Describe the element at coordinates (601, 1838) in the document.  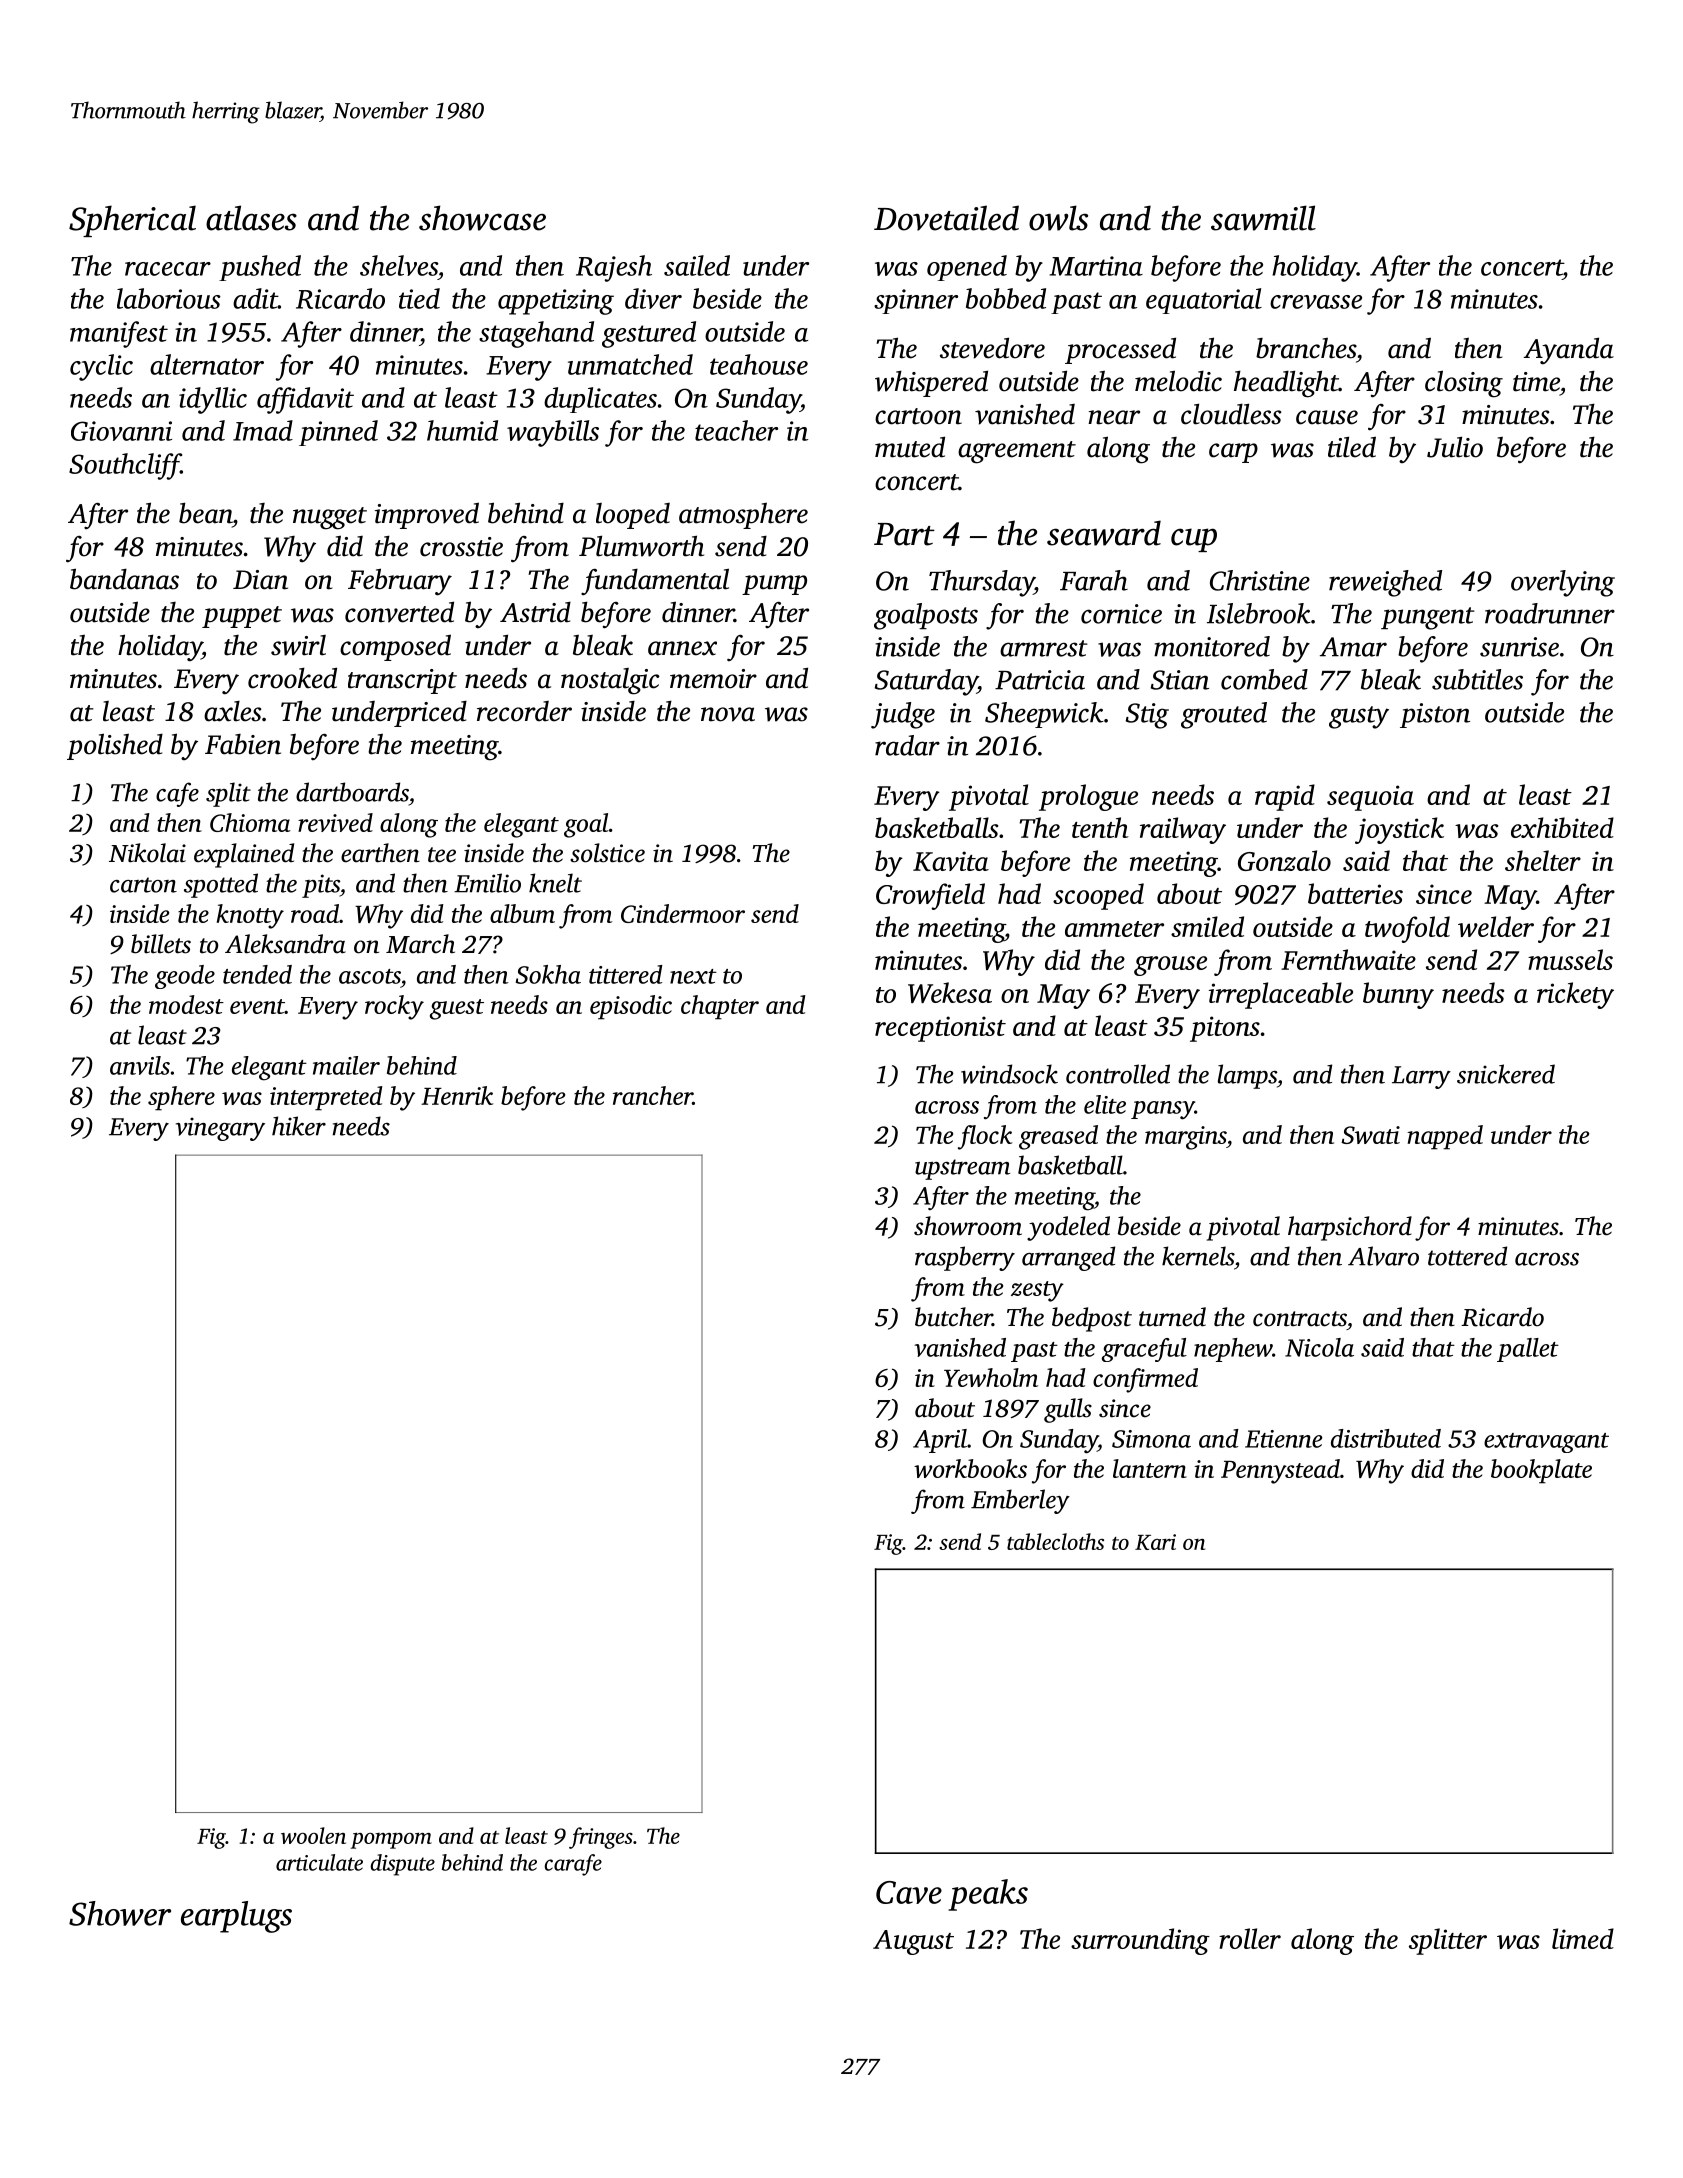
I see `fringes` at that location.
